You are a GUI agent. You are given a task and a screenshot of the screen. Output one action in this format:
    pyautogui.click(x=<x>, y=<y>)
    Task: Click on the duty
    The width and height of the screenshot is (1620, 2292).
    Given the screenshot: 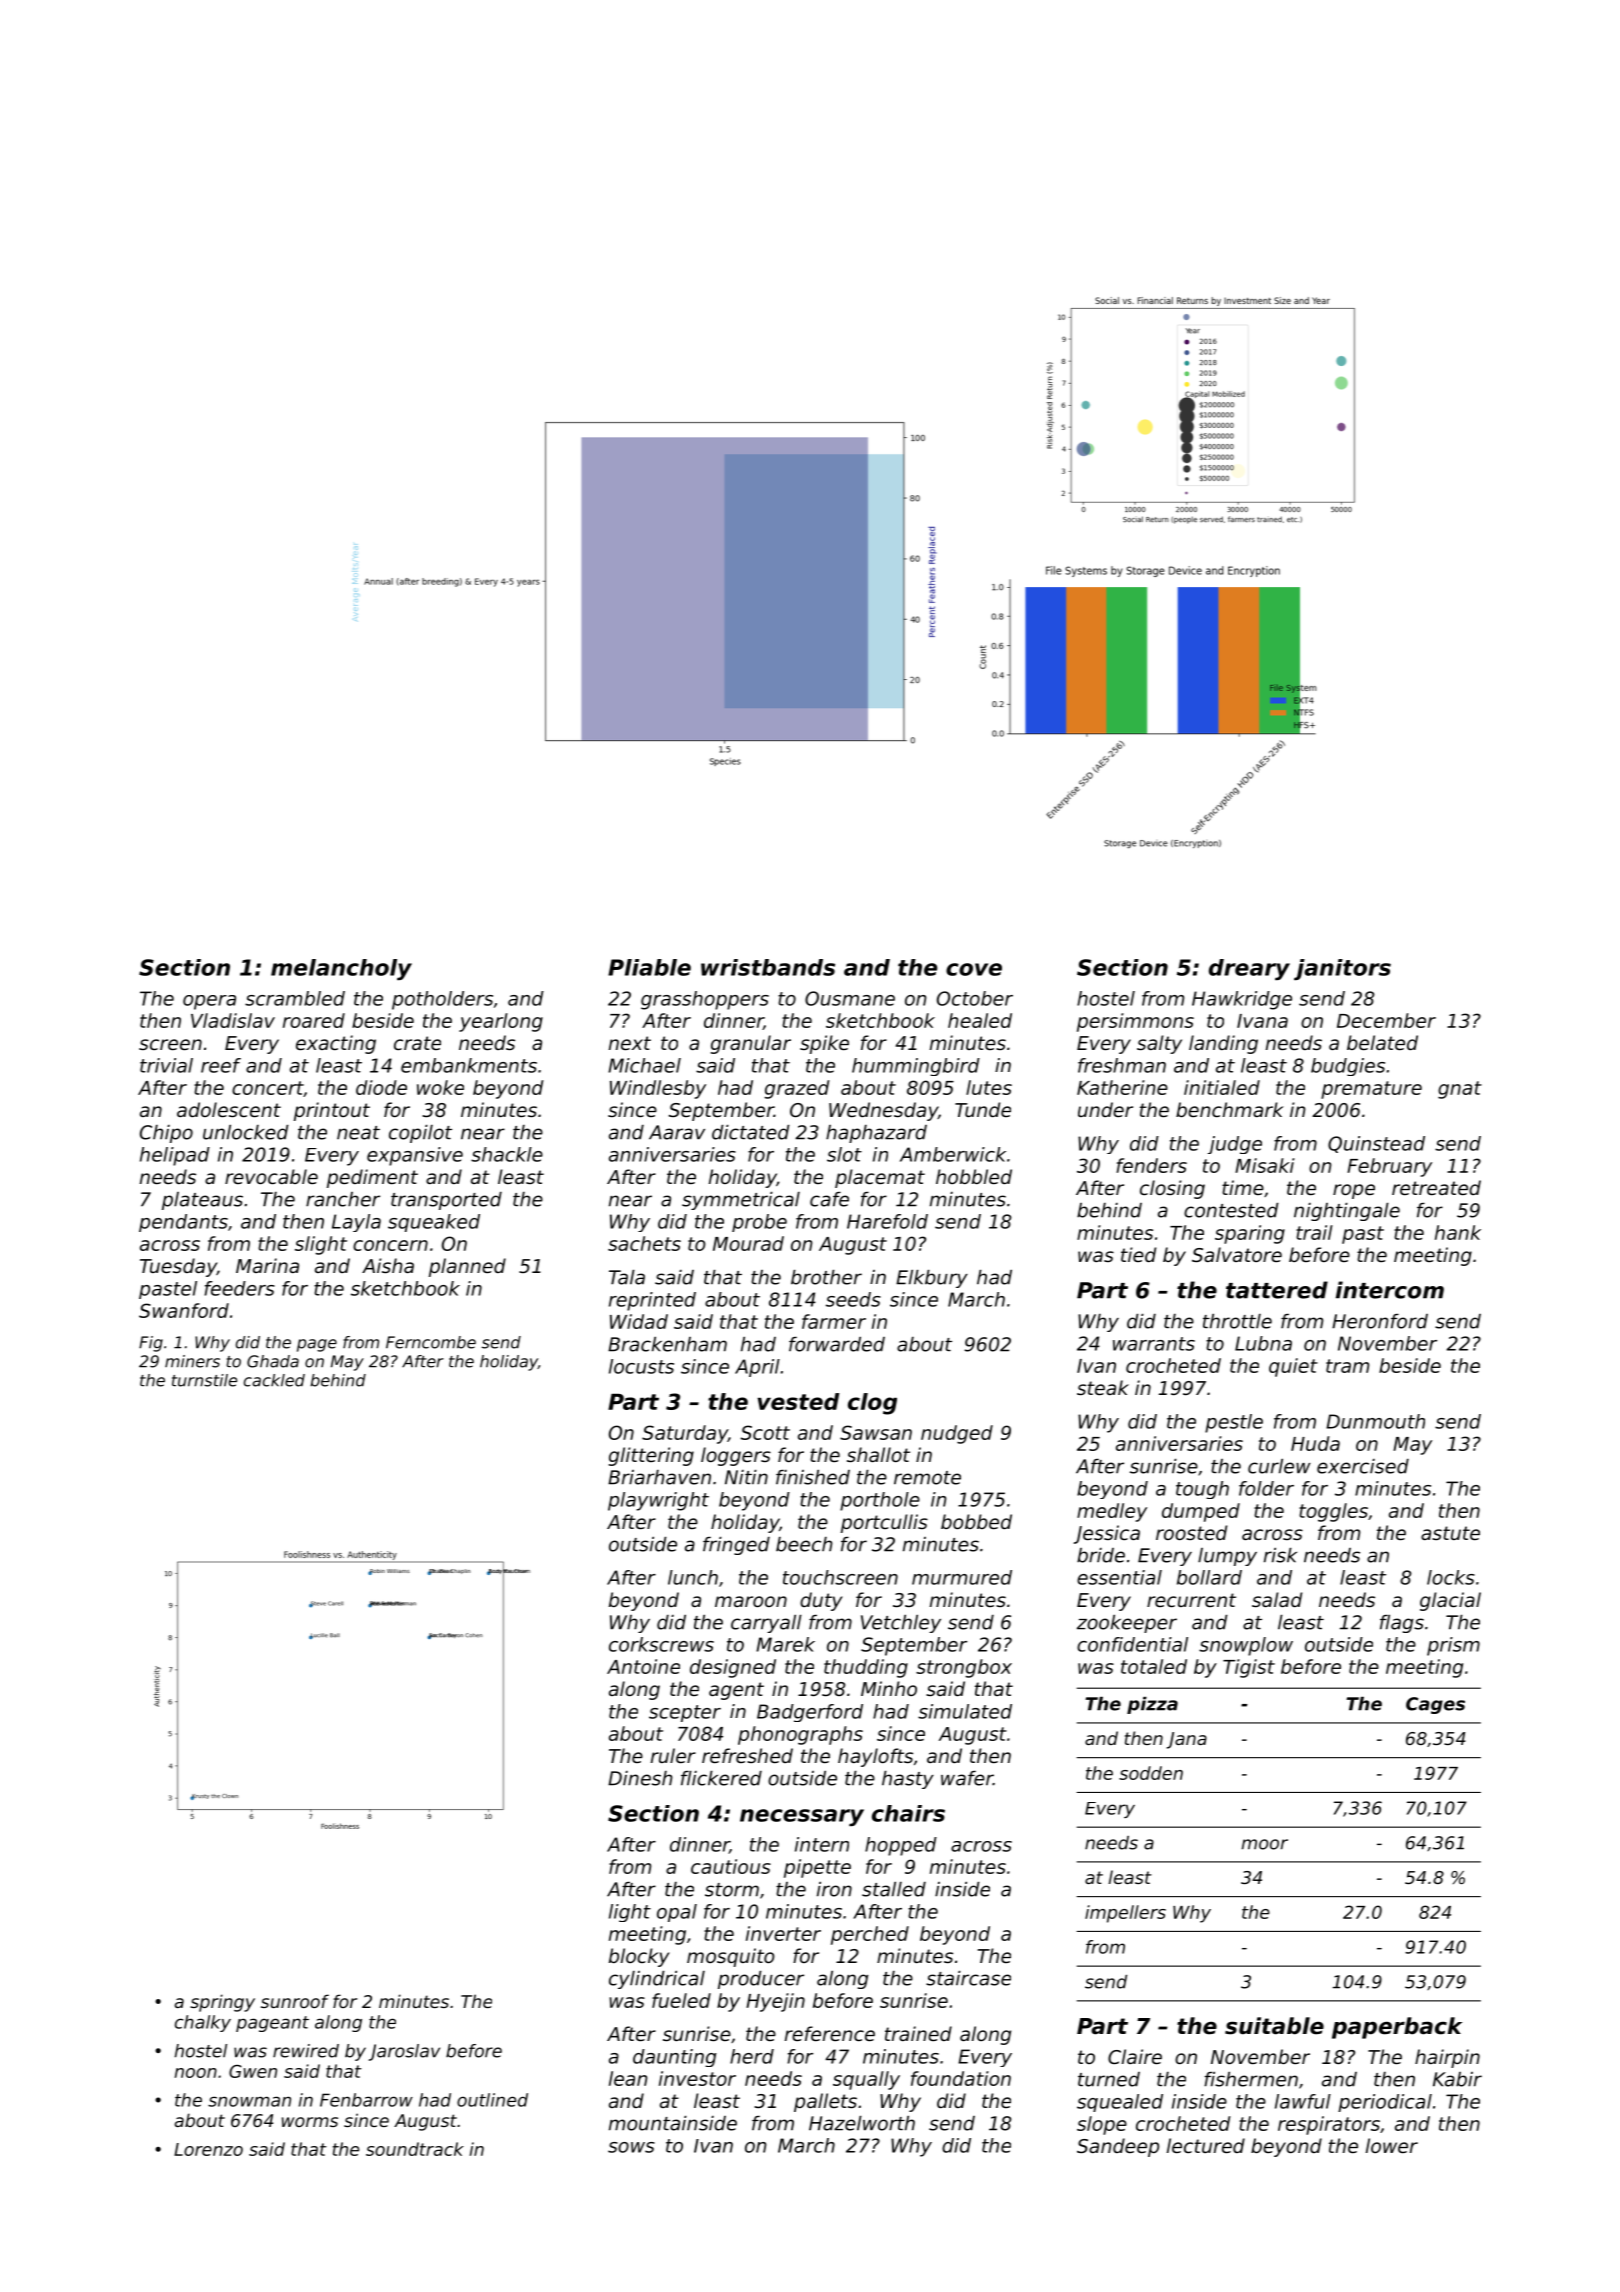 What is the action you would take?
    pyautogui.click(x=821, y=1601)
